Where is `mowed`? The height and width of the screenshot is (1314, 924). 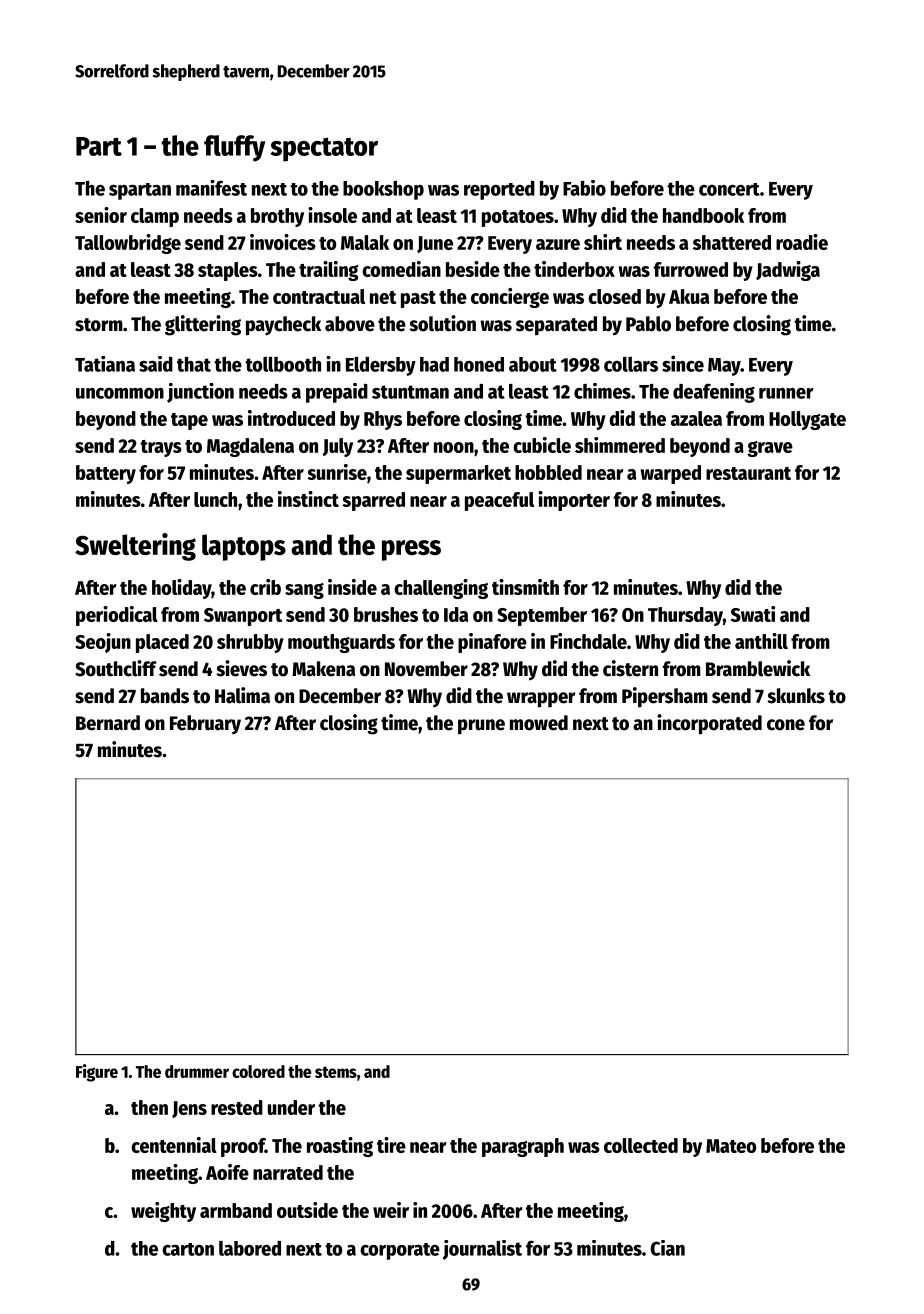 mowed is located at coordinates (539, 723).
